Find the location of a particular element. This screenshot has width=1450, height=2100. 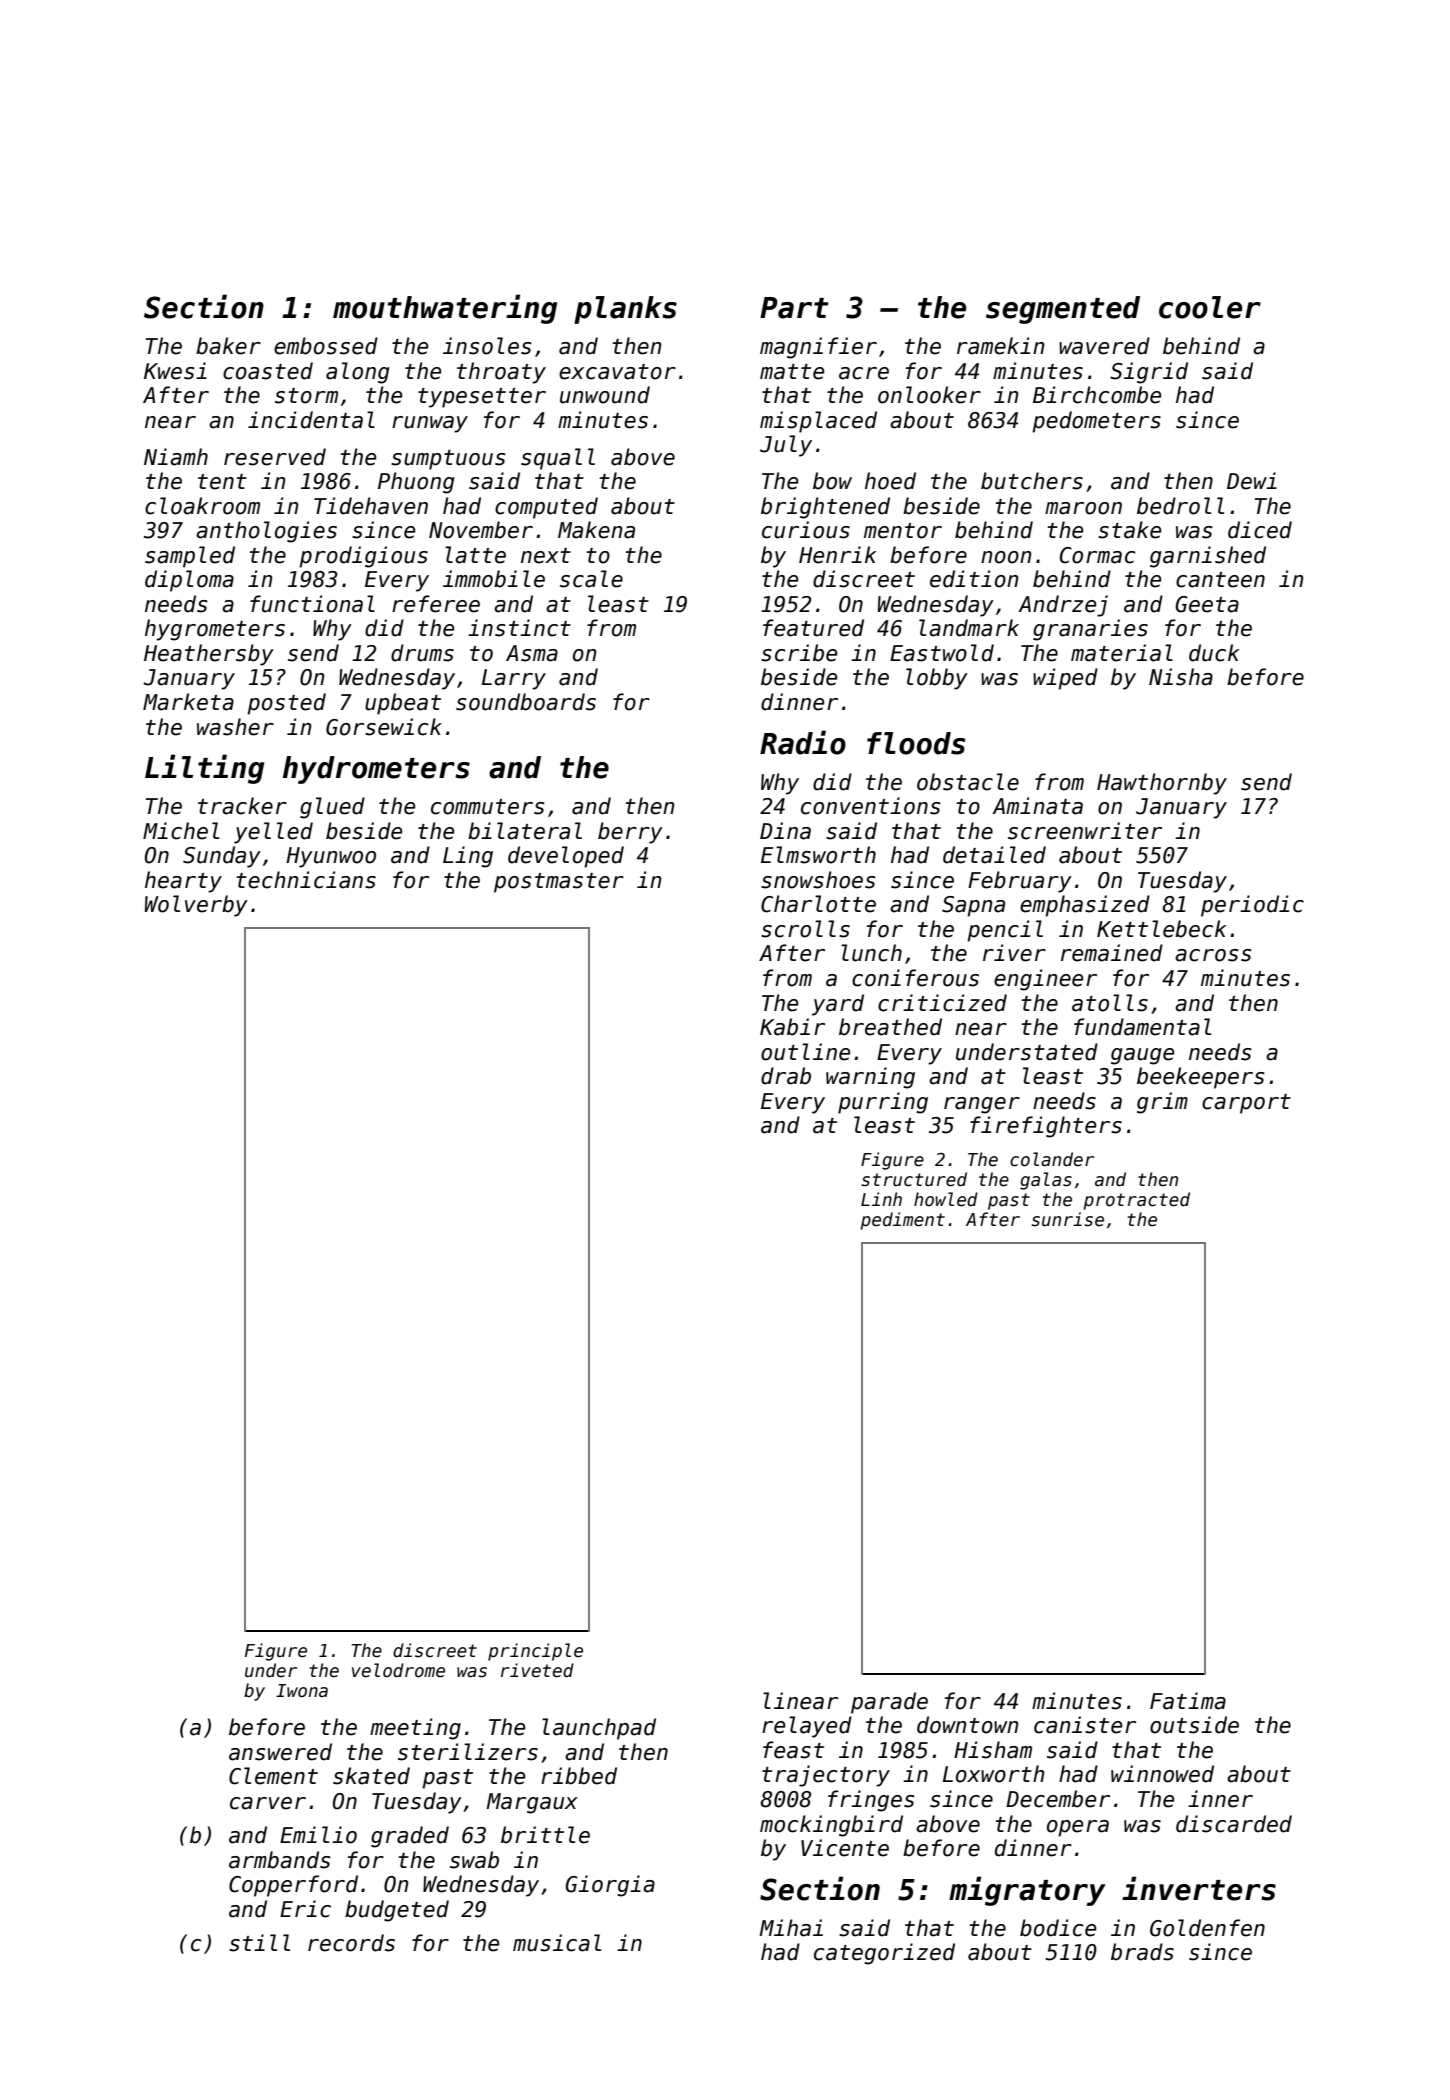

hearty is located at coordinates (183, 882).
